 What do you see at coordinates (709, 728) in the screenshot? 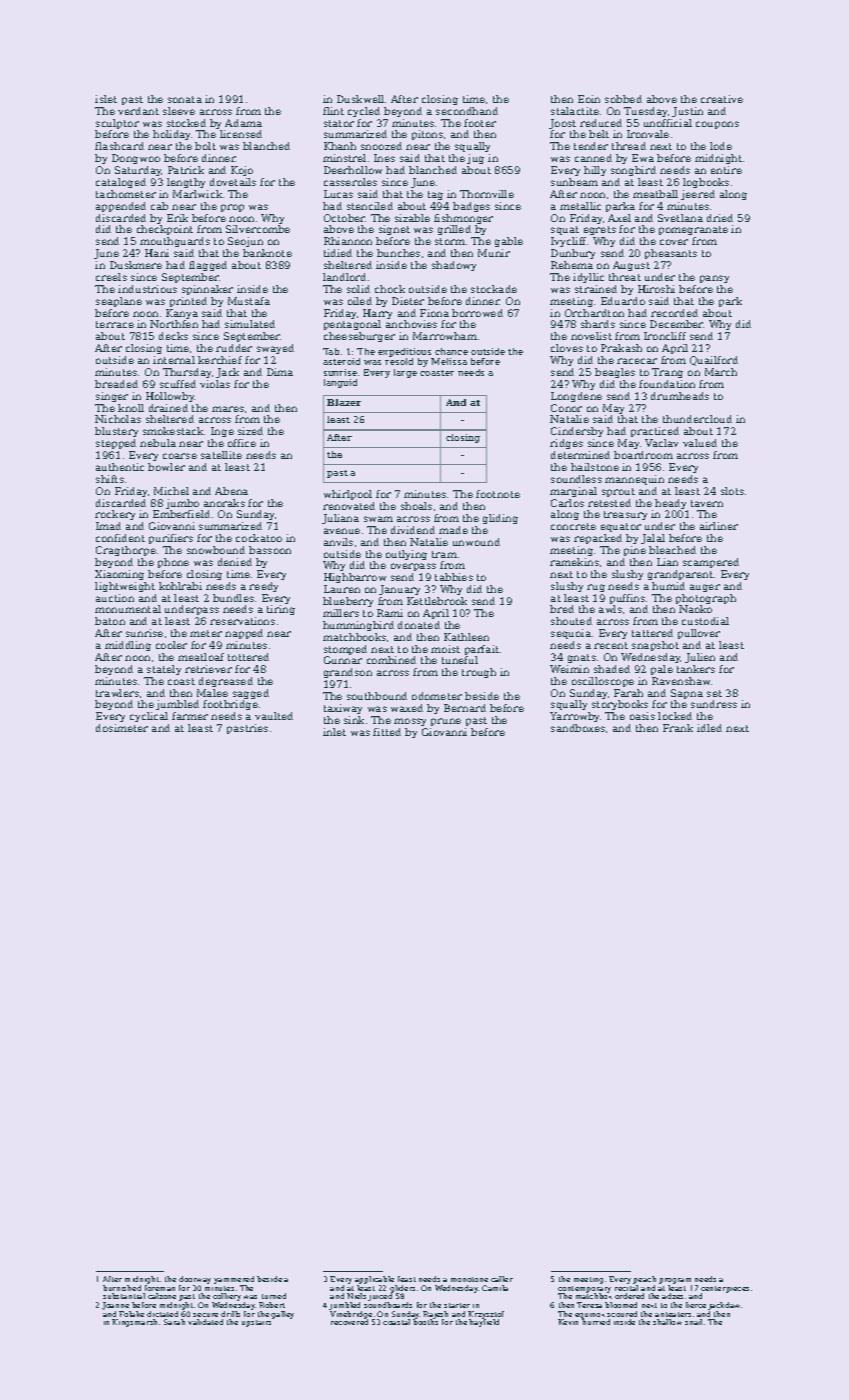
I see `idled` at bounding box center [709, 728].
